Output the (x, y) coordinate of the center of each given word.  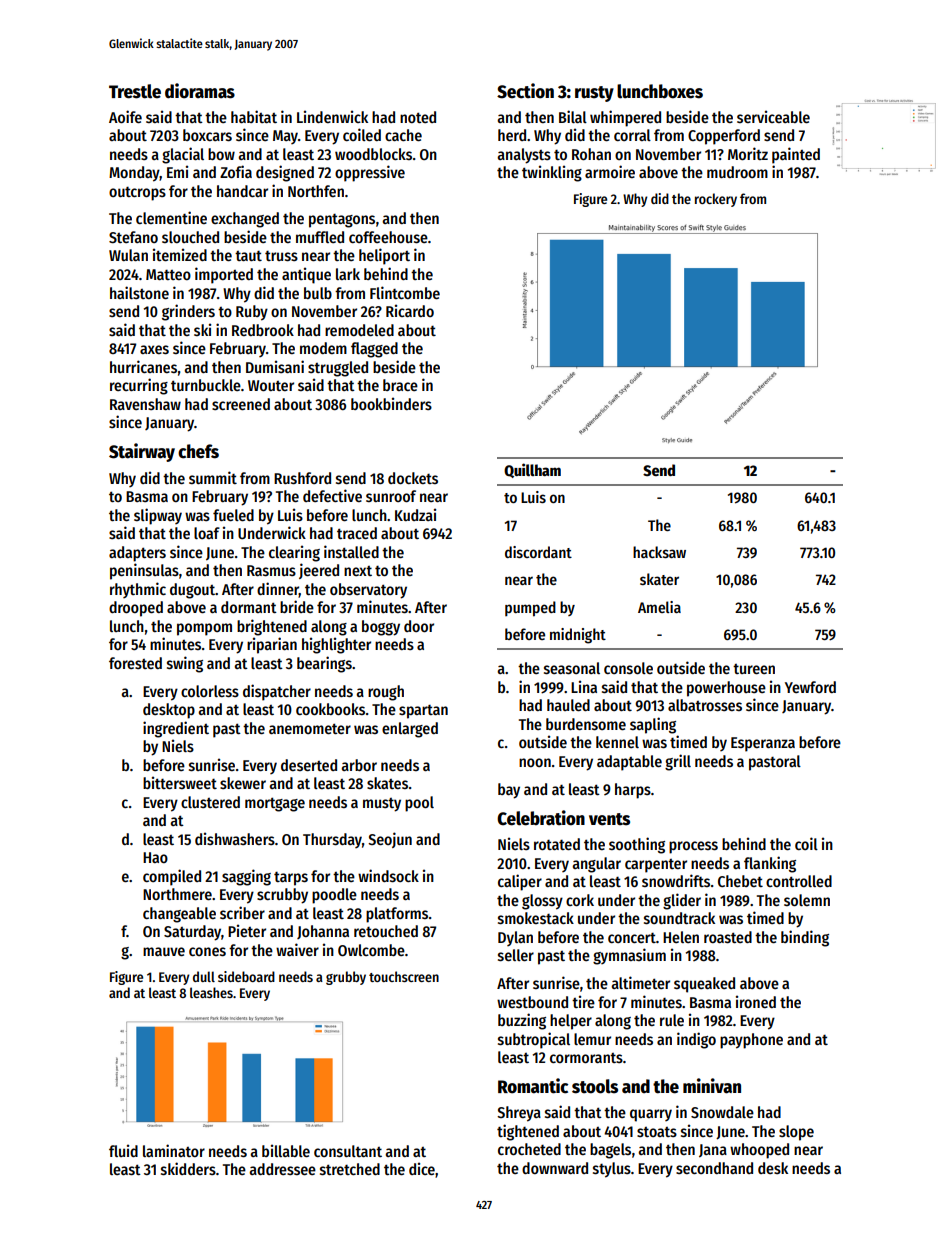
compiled (172, 877)
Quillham (532, 470)
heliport (384, 256)
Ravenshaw (145, 404)
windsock (388, 876)
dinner (278, 589)
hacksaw (659, 552)
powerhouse (726, 689)
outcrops (137, 194)
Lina (584, 686)
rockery (716, 200)
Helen (681, 937)
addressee (282, 1169)
